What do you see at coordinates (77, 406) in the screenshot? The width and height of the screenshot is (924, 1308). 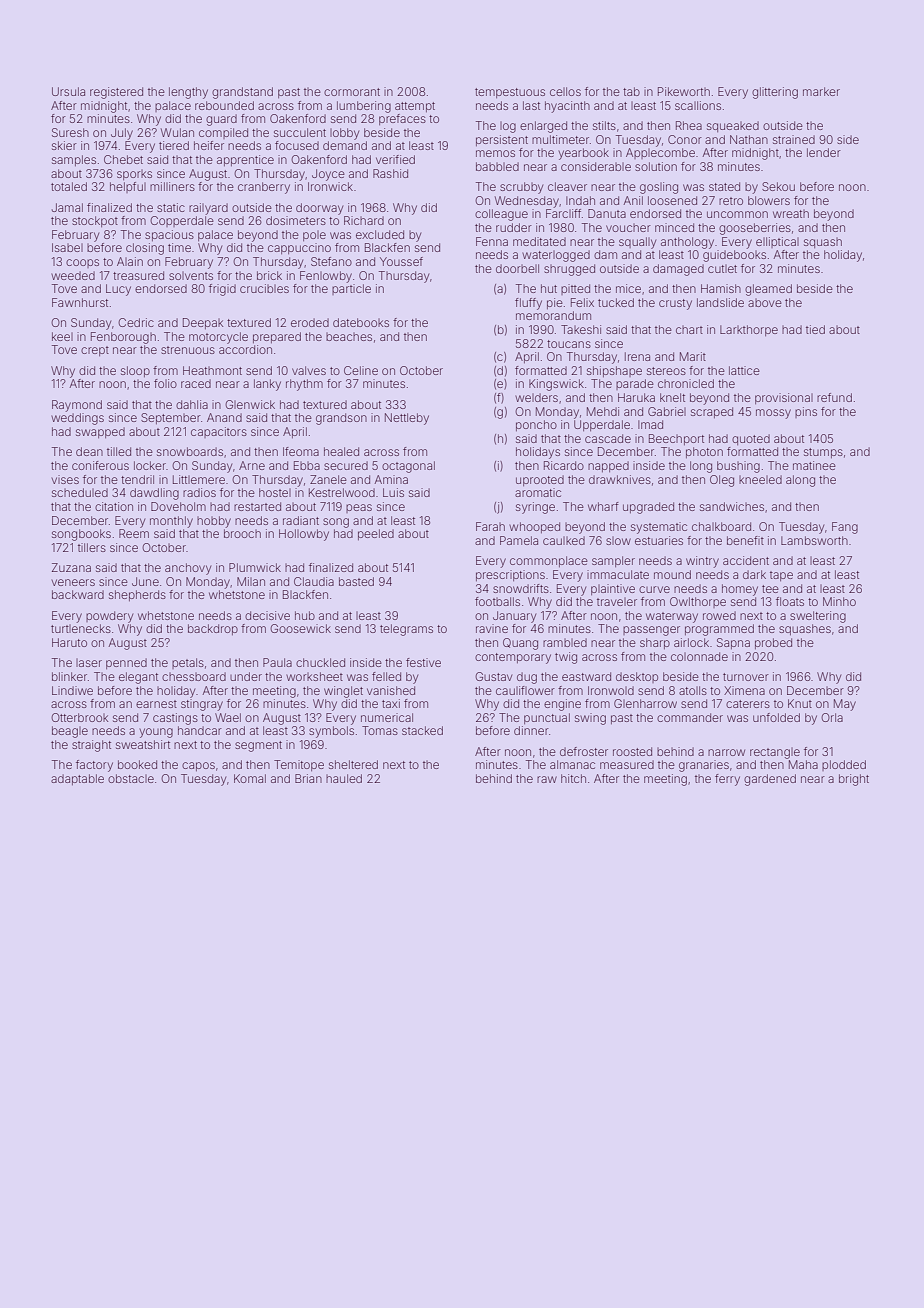 I see `Raymond` at bounding box center [77, 406].
